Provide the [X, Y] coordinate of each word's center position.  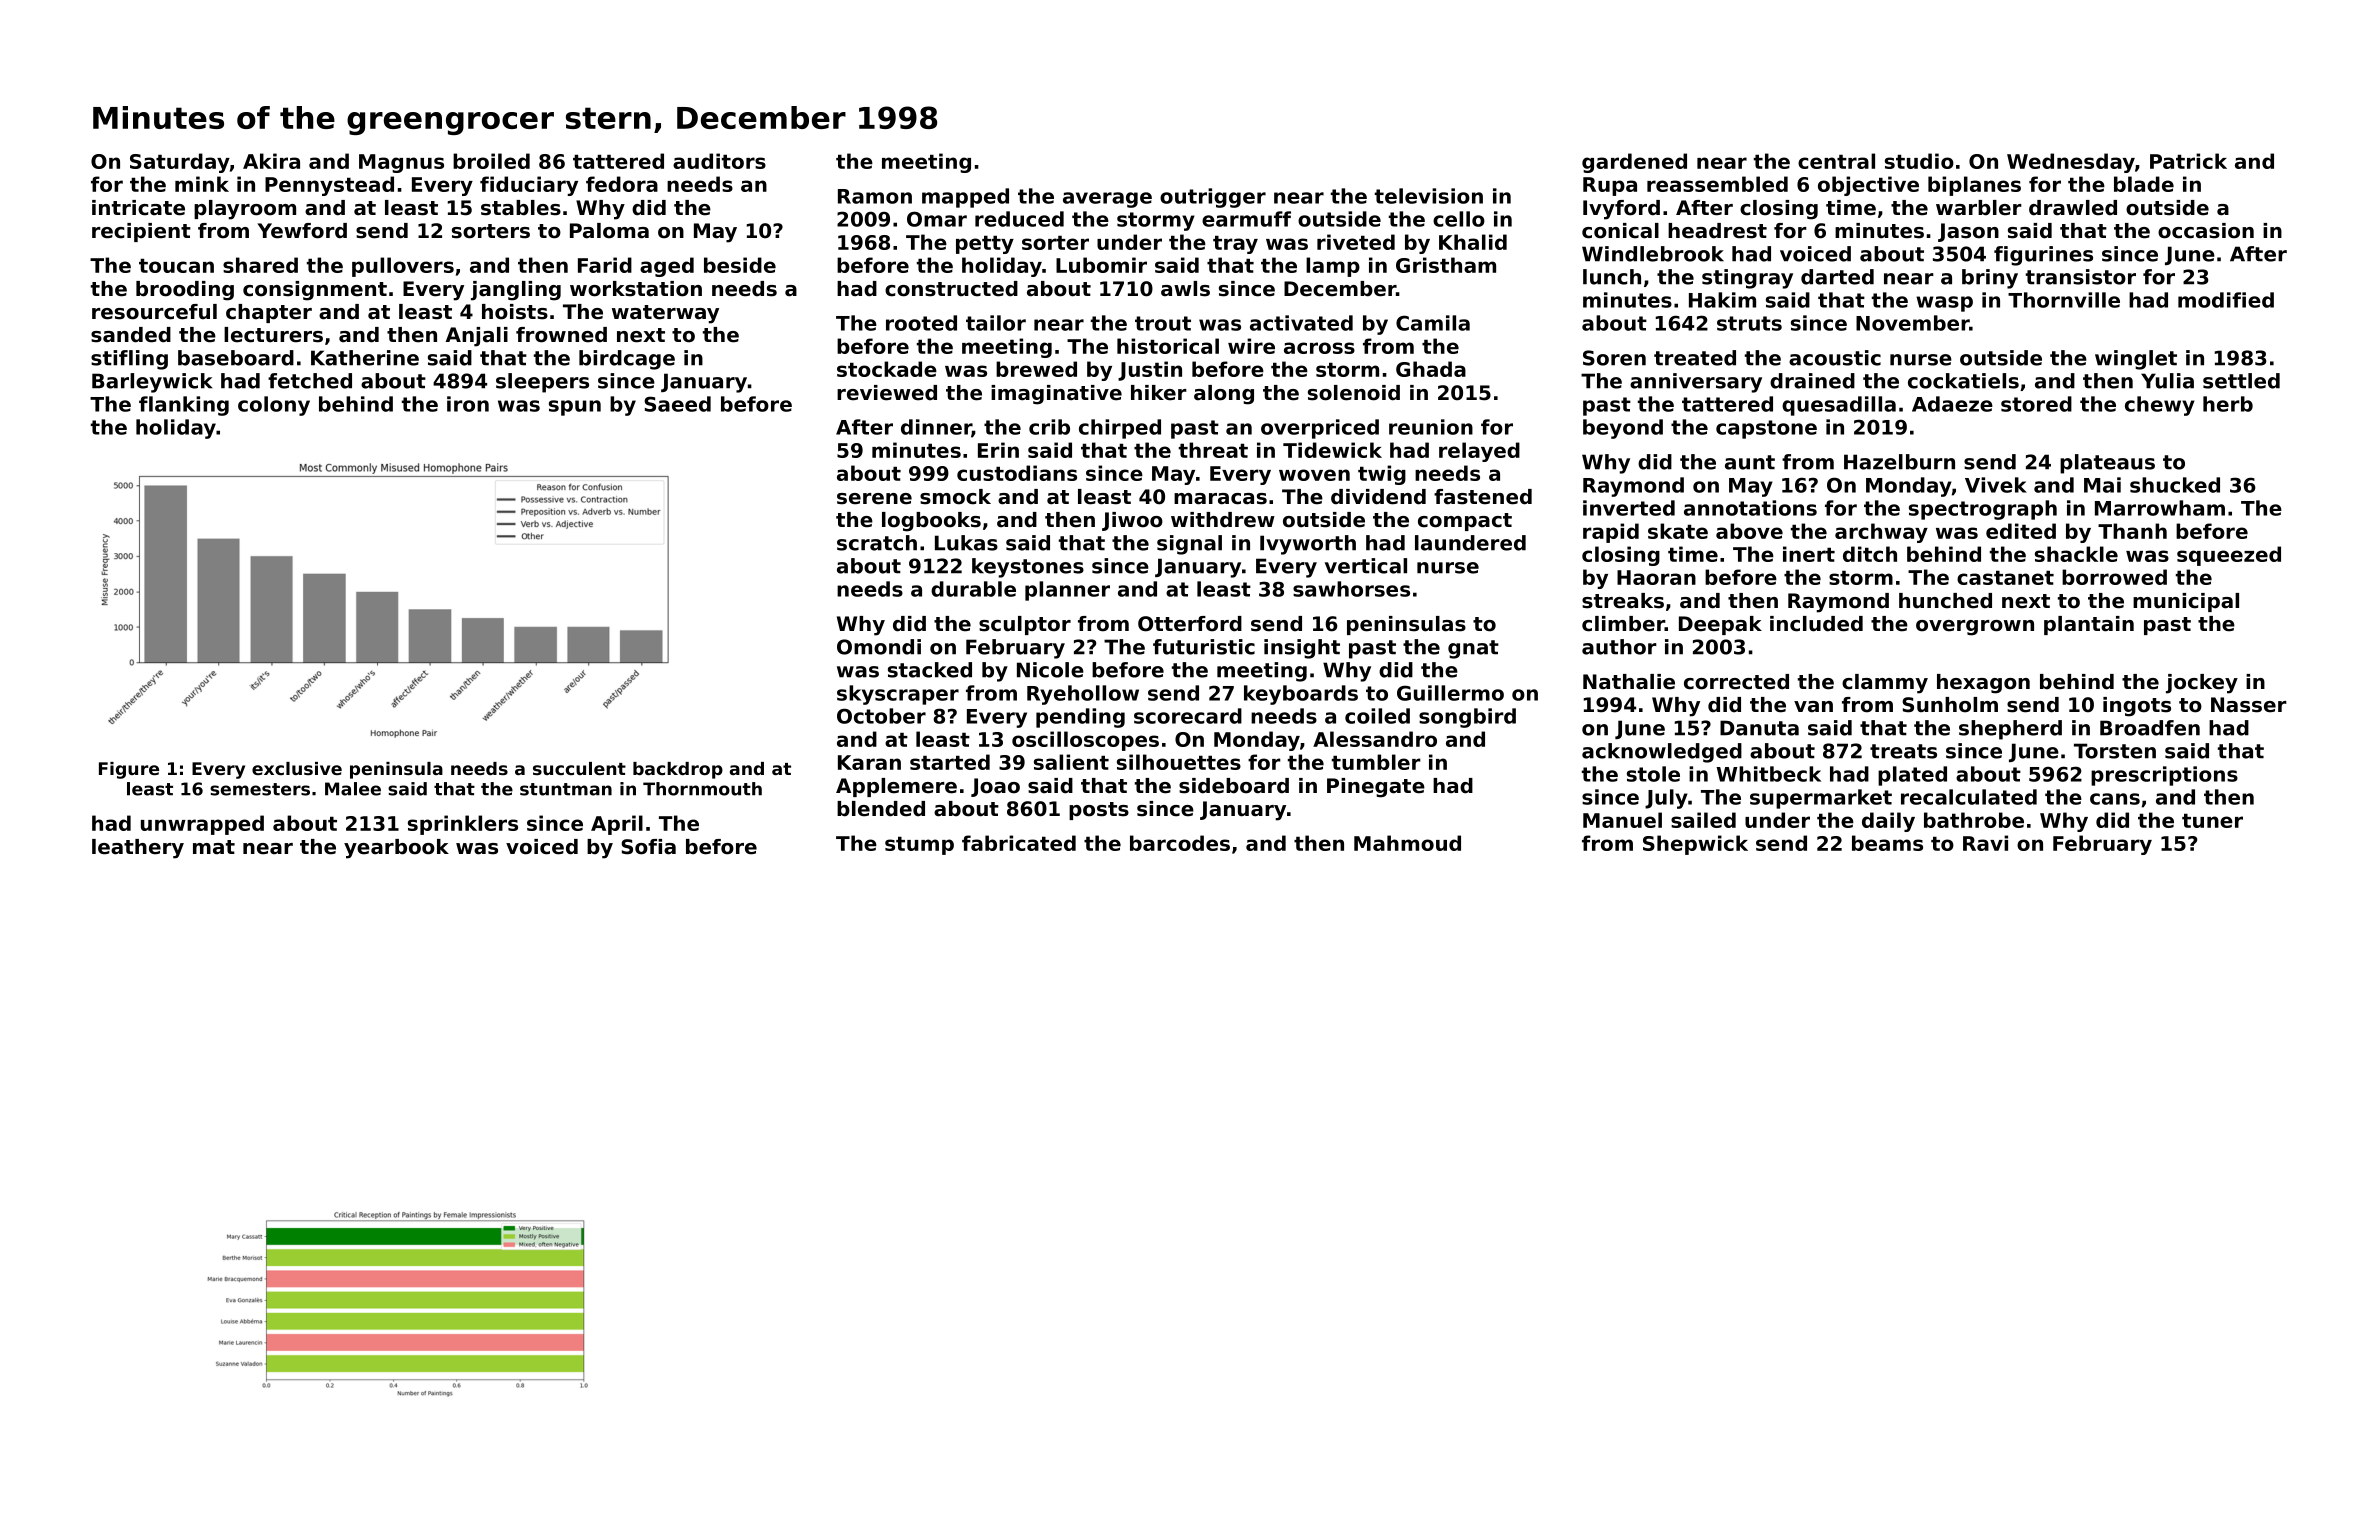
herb [2228, 404]
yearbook [396, 849]
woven [1314, 475]
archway [1881, 533]
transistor [2081, 277]
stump [919, 846]
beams [1887, 843]
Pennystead [329, 186]
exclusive [297, 768]
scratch [877, 543]
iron [468, 404]
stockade [887, 369]
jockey [2202, 684]
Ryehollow [1083, 695]
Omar [937, 219]
